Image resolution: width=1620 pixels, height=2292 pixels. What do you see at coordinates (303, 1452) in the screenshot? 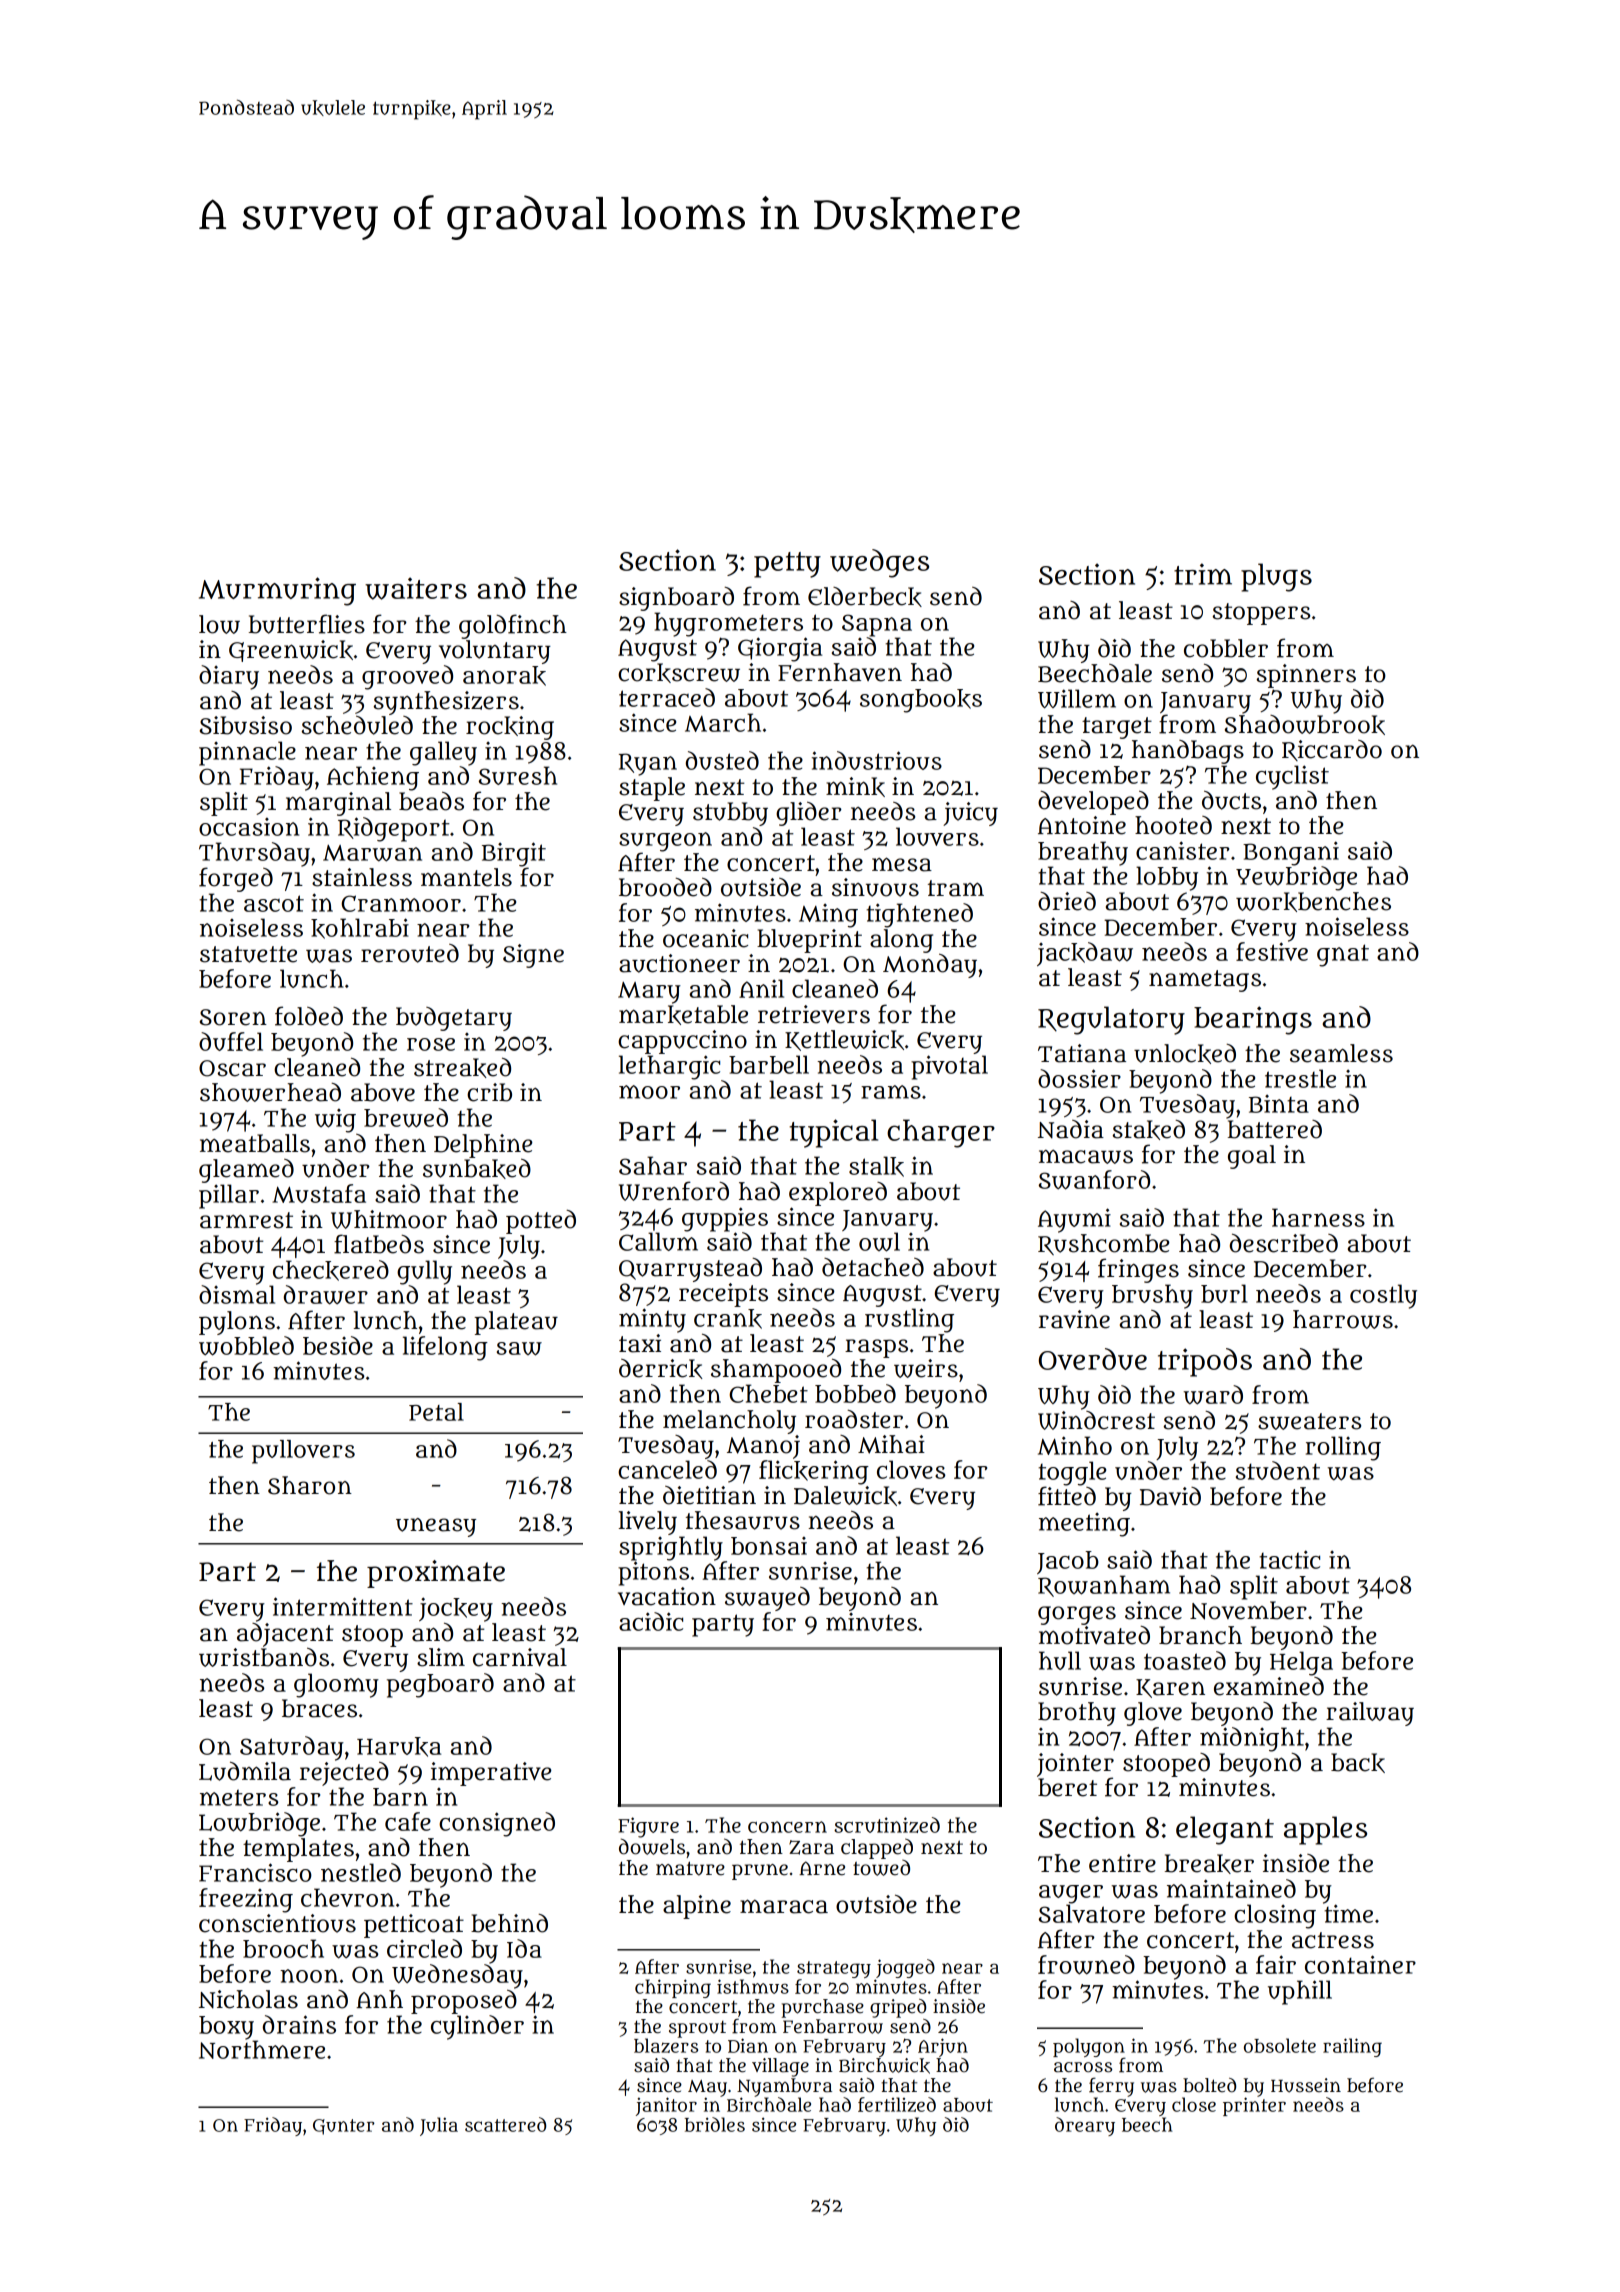
I see `pullovers` at bounding box center [303, 1452].
